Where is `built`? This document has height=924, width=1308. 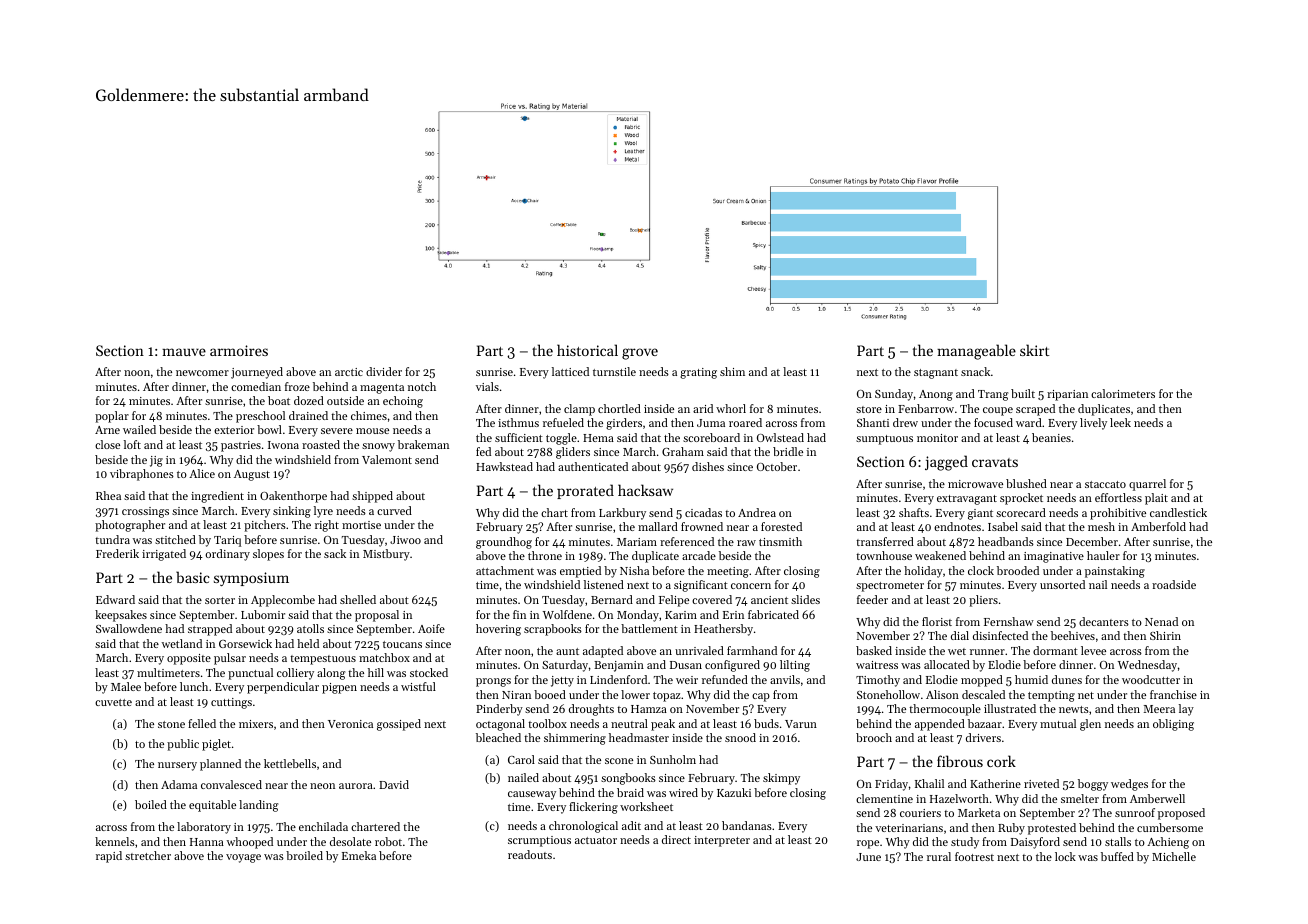
built is located at coordinates (1023, 393).
